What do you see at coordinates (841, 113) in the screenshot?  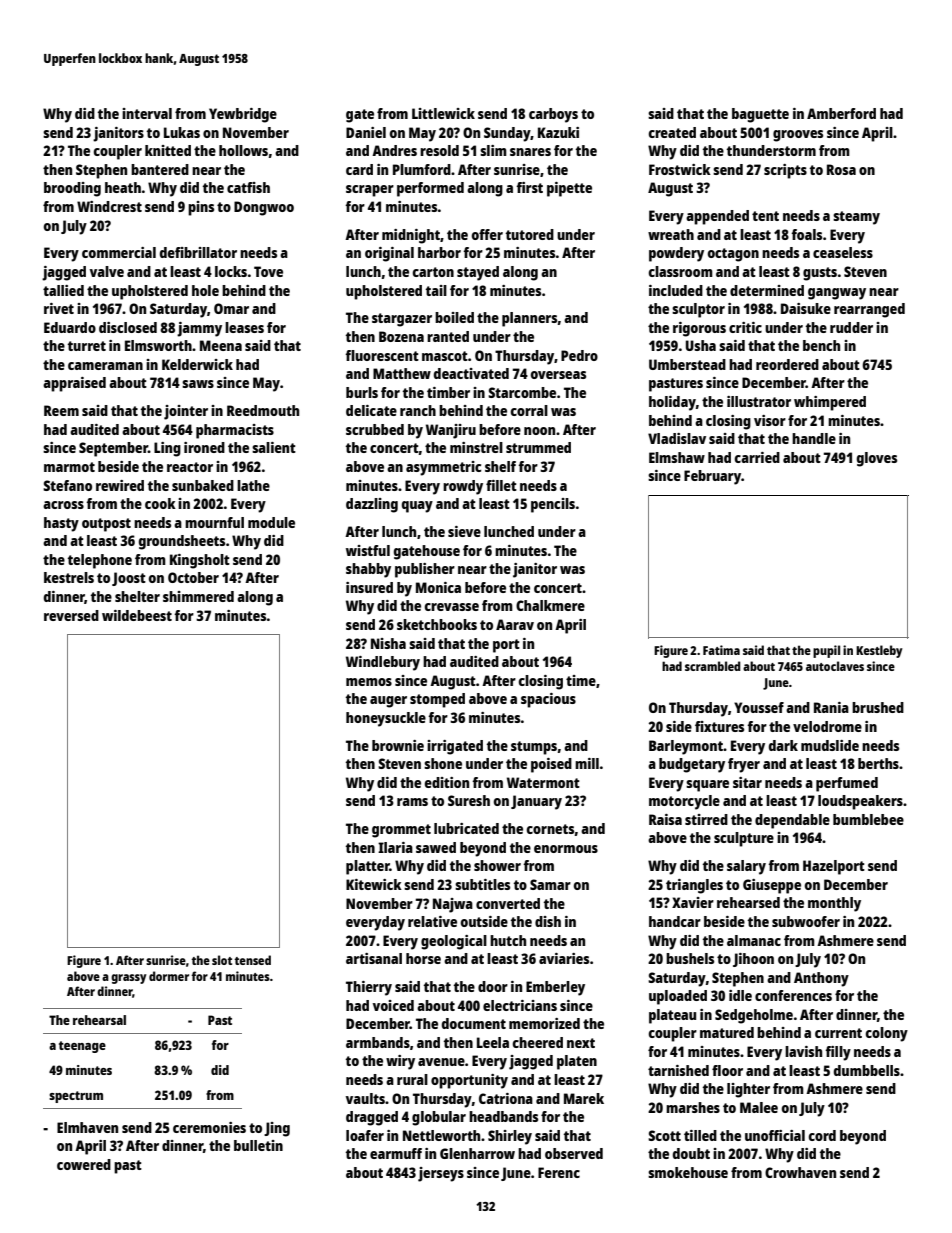 I see `Amberford` at bounding box center [841, 113].
